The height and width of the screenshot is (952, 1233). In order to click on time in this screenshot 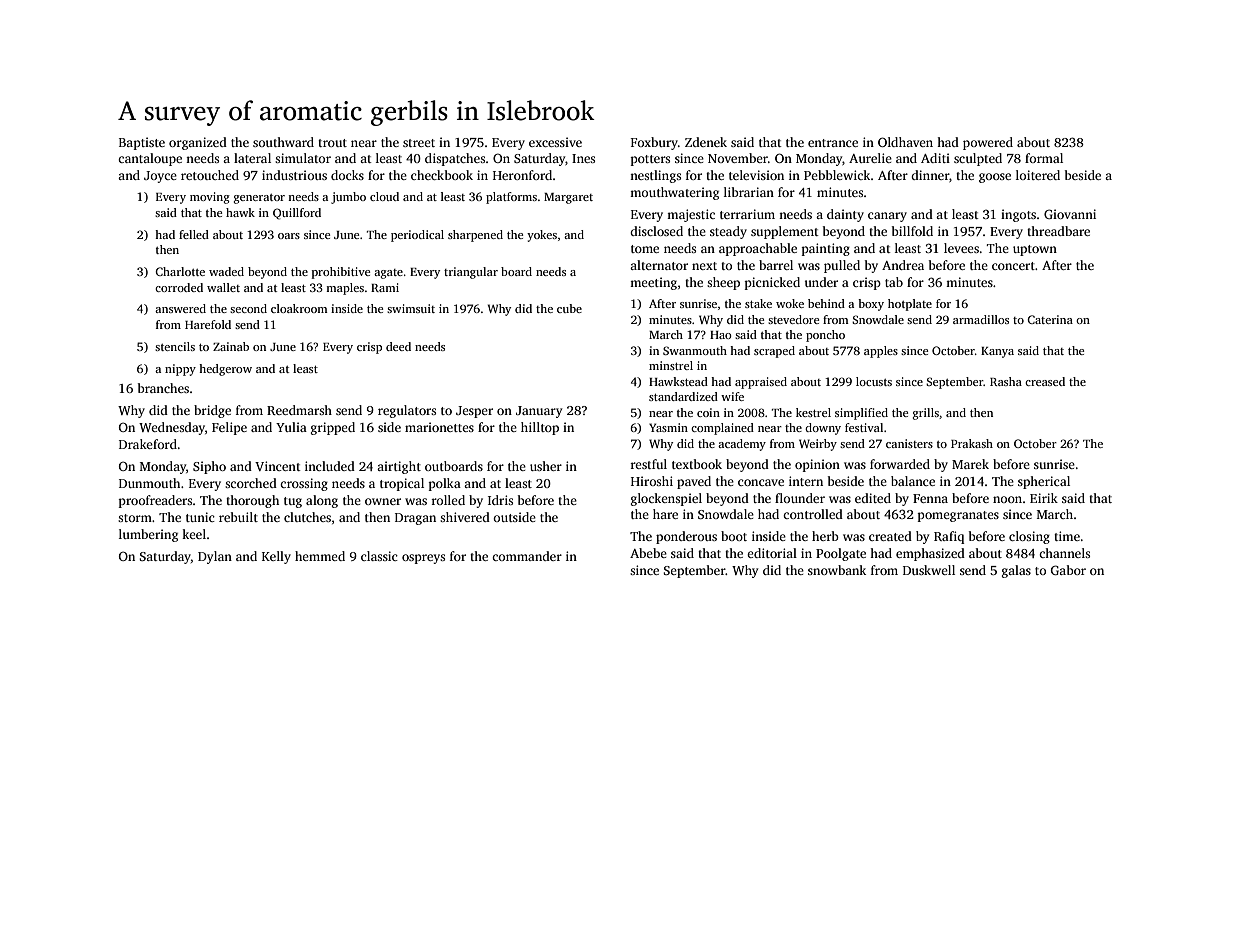, I will do `click(1067, 536)`.
